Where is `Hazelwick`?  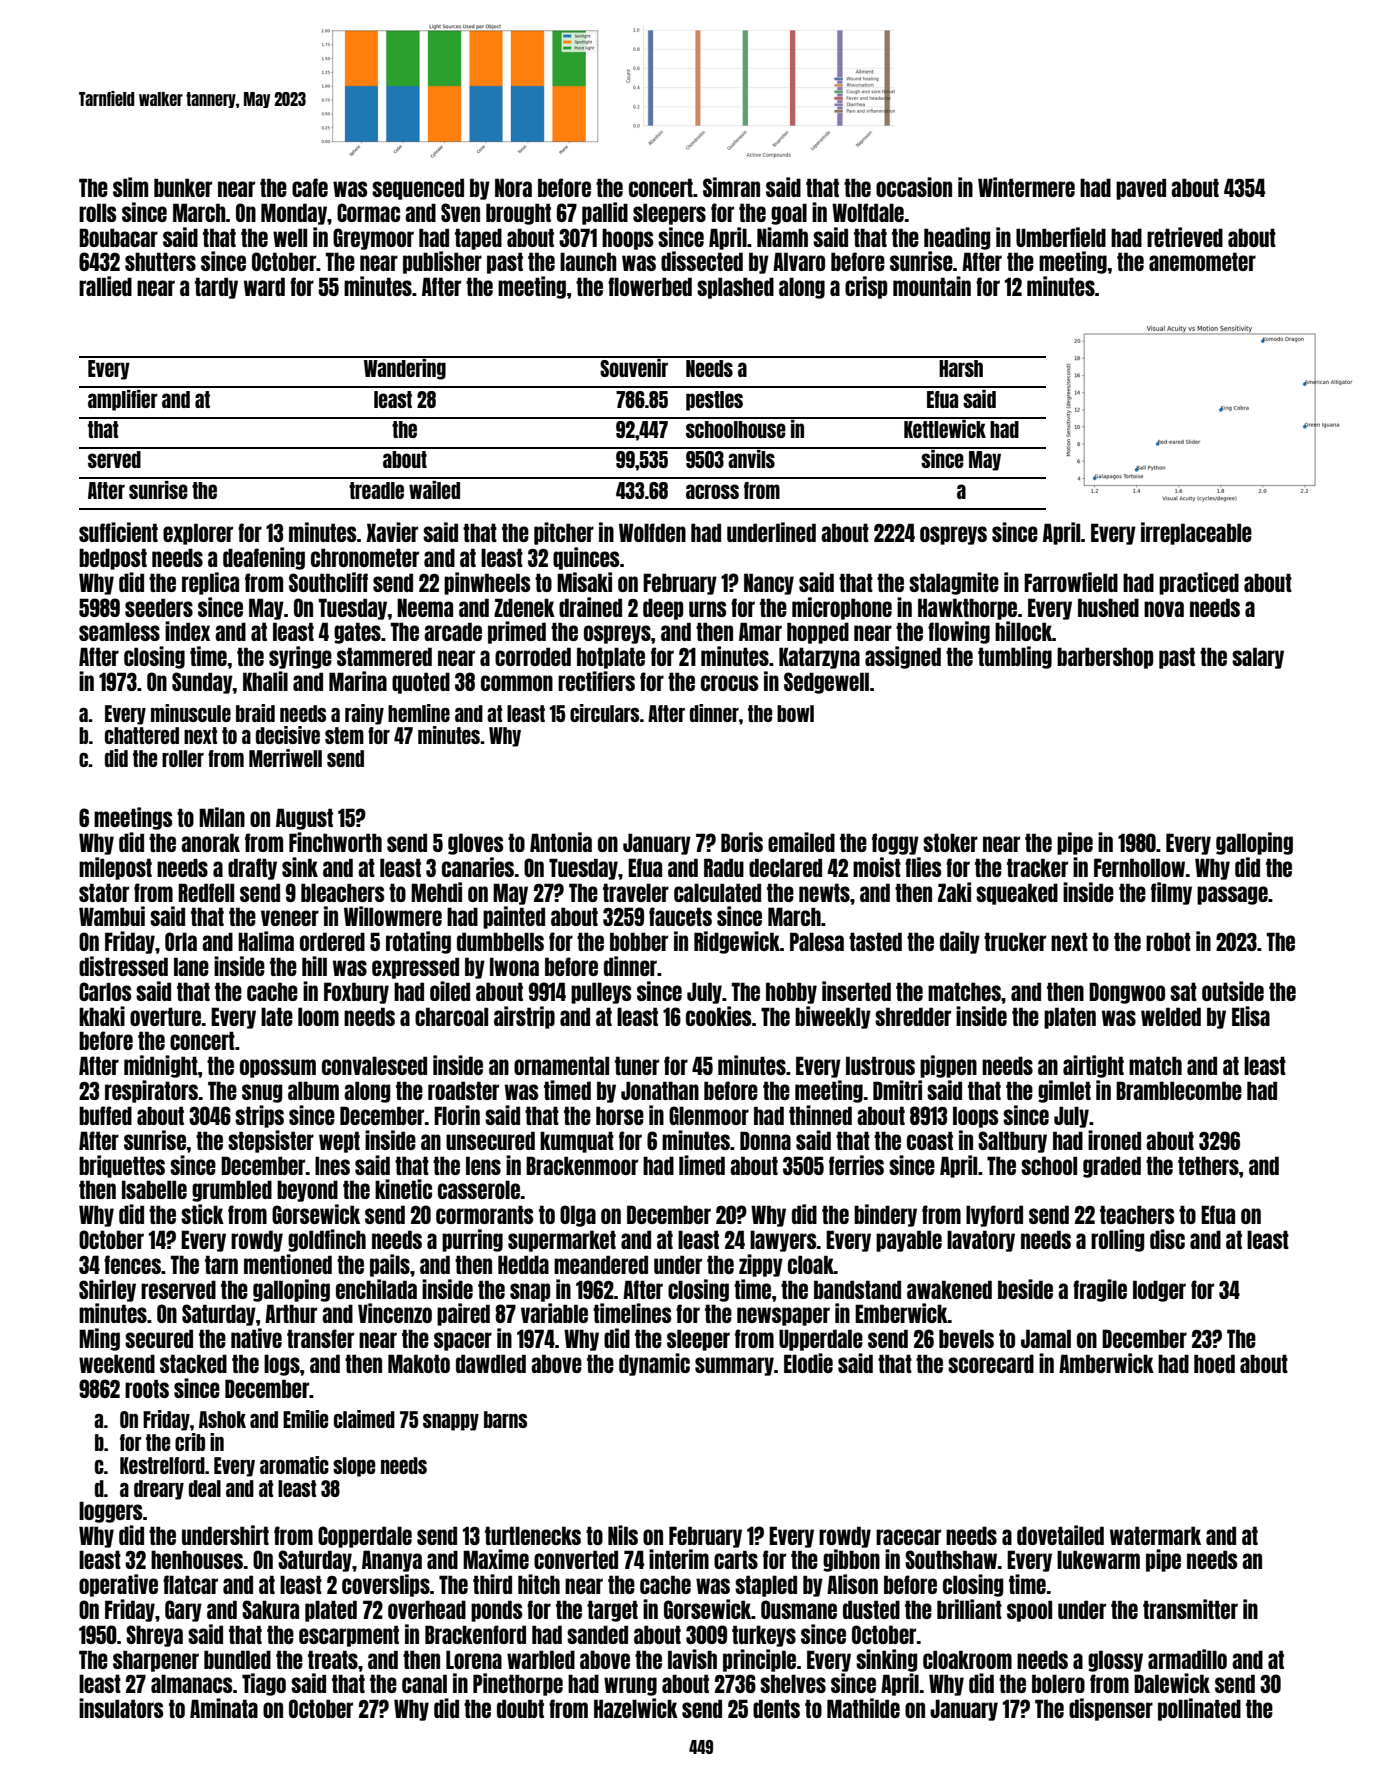
Hazelwick is located at coordinates (636, 1708).
